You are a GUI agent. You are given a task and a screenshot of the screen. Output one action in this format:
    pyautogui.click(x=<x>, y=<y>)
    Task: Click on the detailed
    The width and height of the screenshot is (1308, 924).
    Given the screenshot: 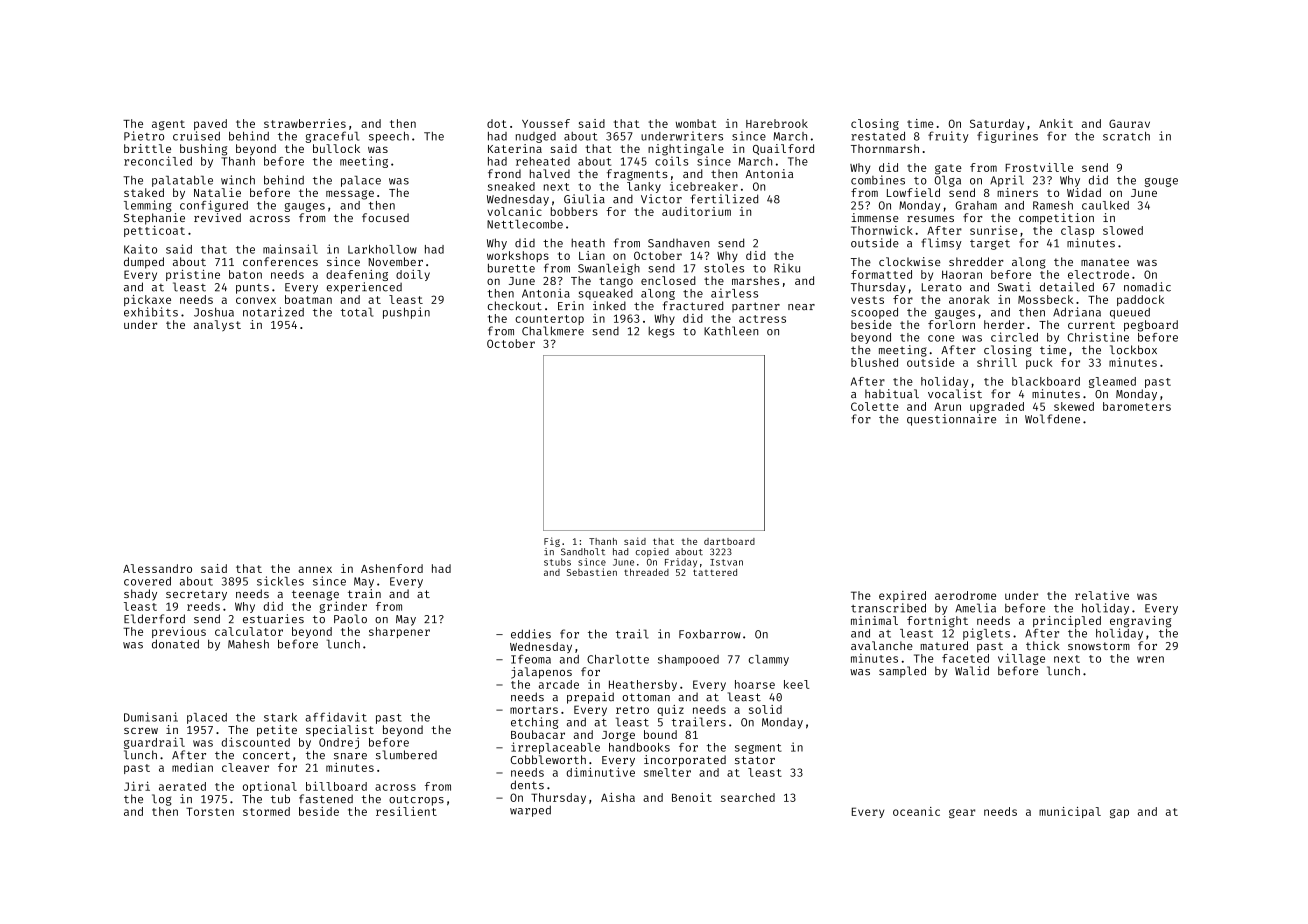 What is the action you would take?
    pyautogui.click(x=1067, y=287)
